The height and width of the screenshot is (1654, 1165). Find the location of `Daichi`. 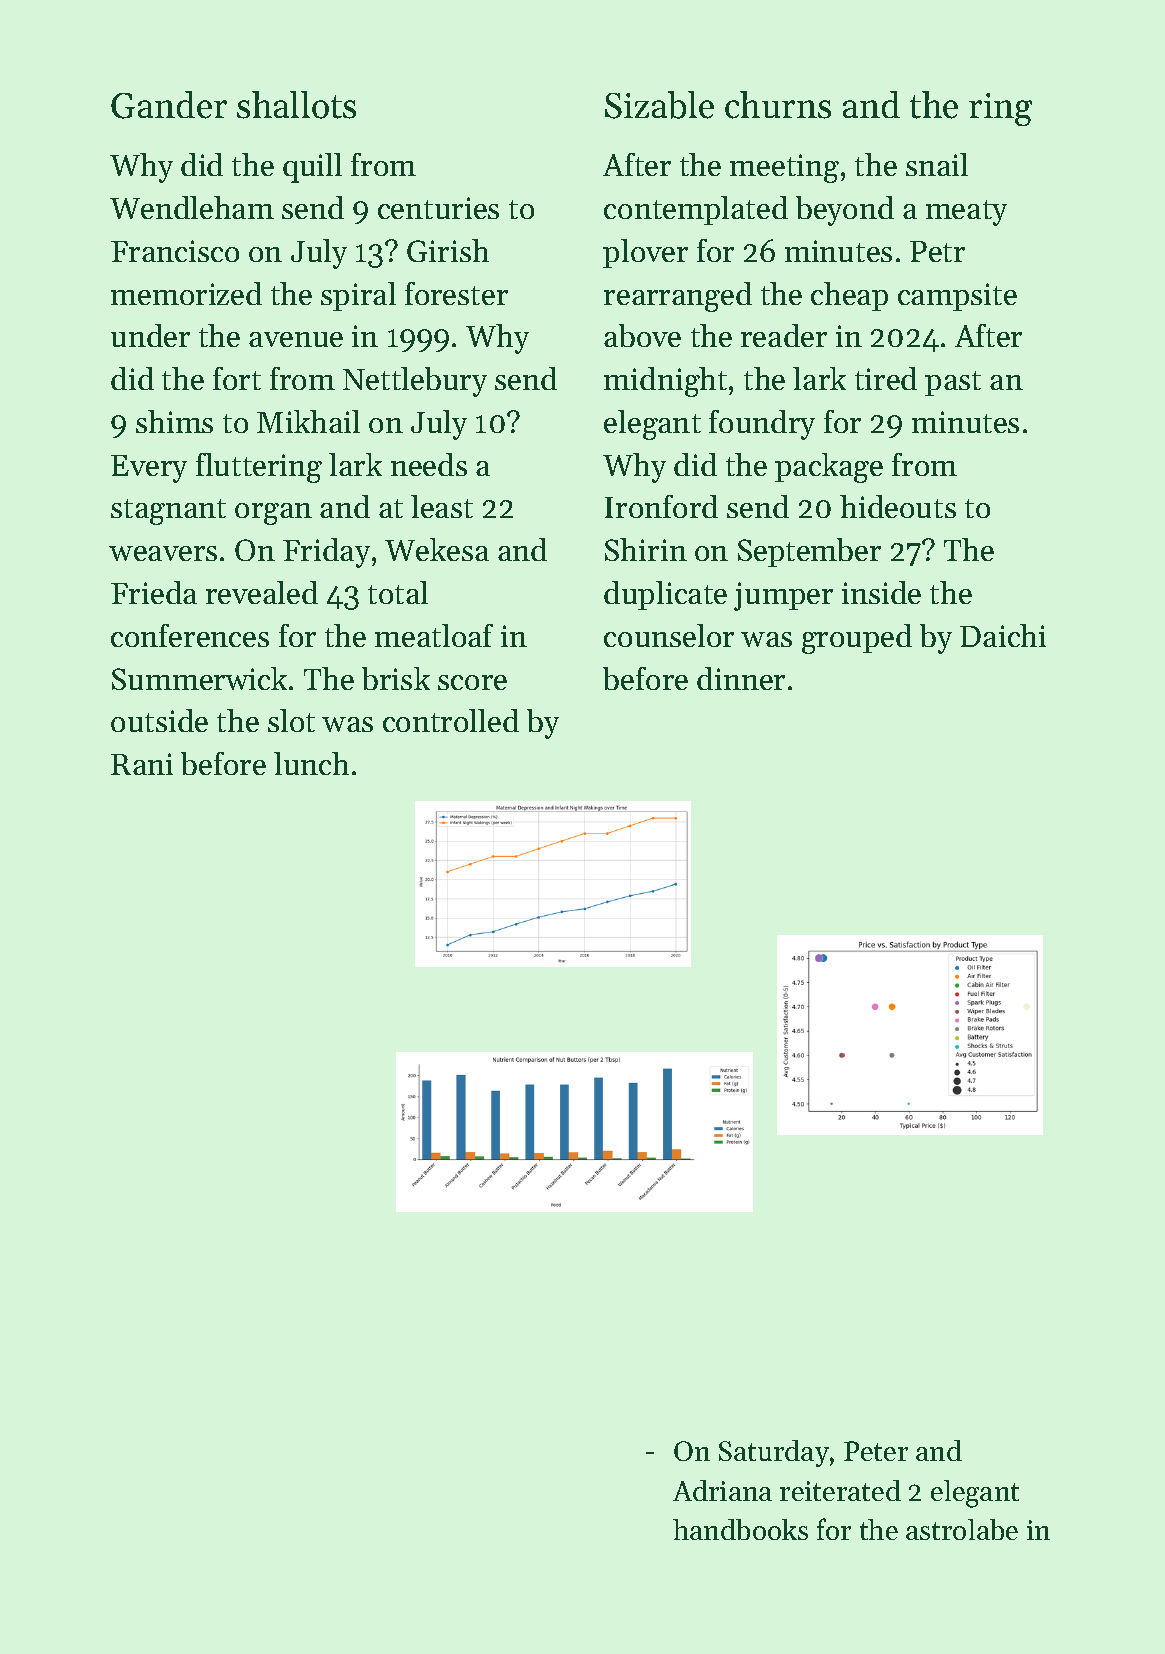

Daichi is located at coordinates (1003, 635).
